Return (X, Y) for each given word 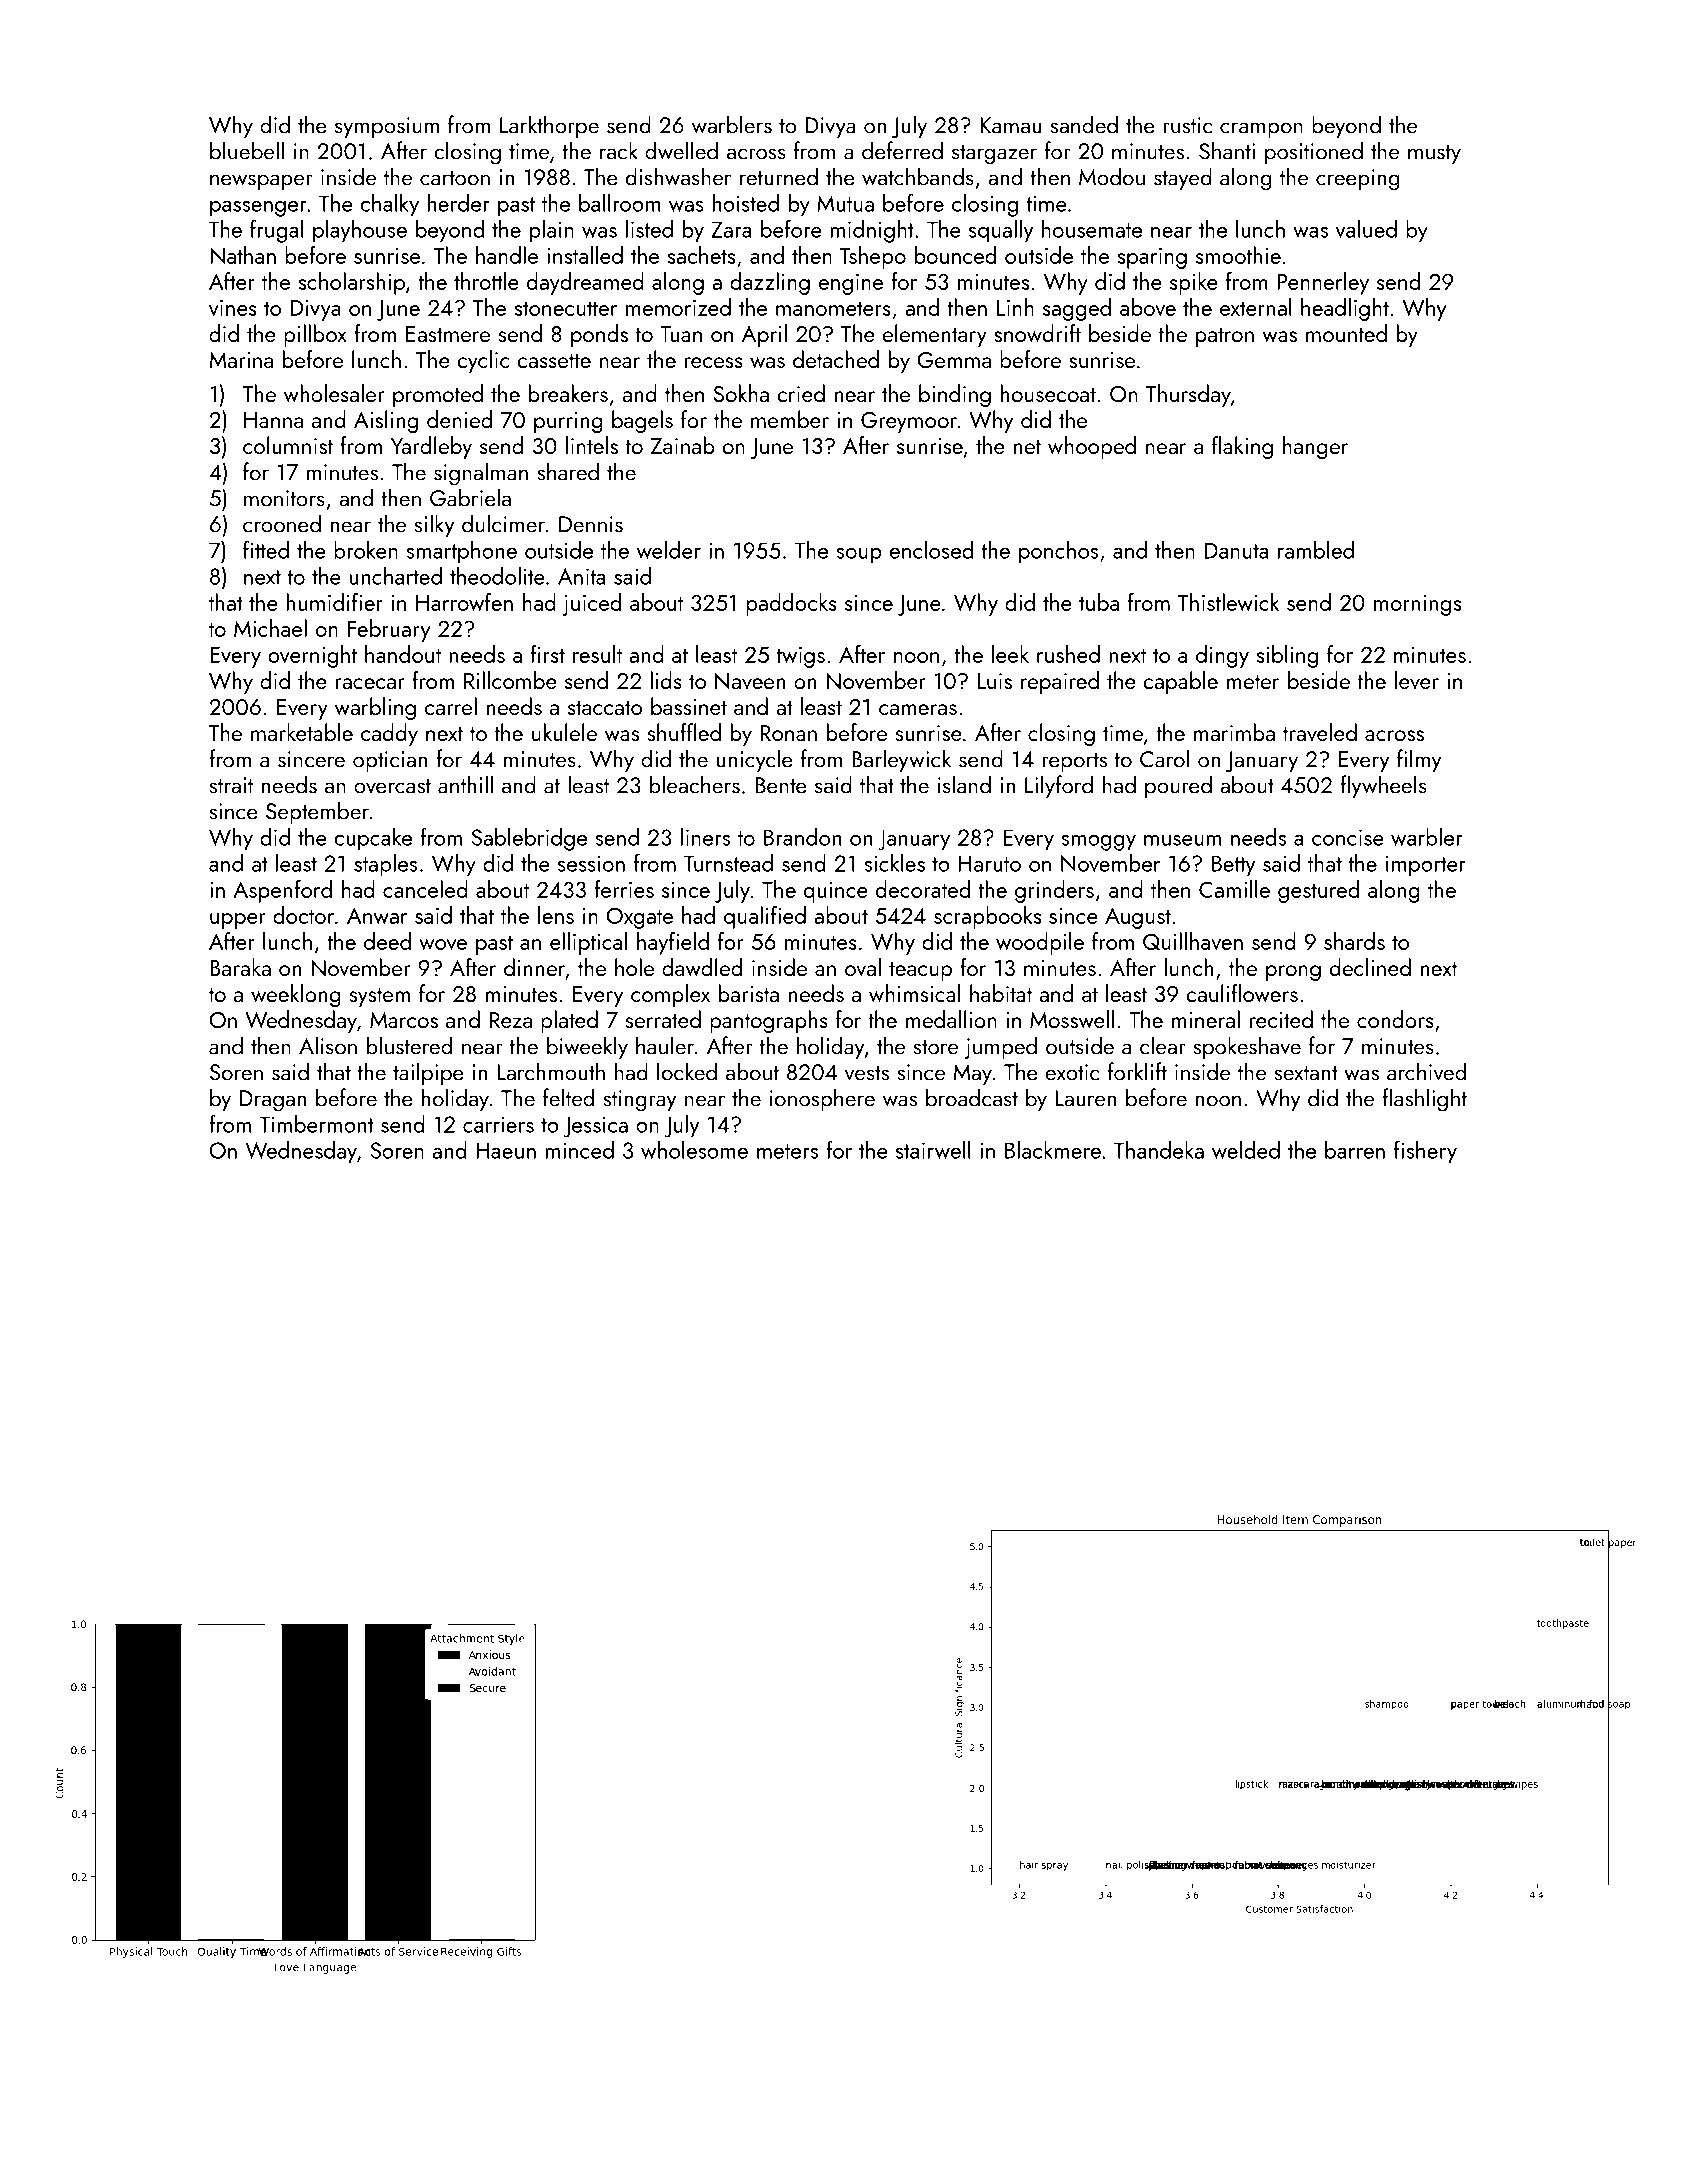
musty (1434, 154)
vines (233, 308)
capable (1180, 682)
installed (585, 255)
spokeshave (1247, 1047)
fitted (266, 549)
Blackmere (1053, 1150)
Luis (995, 681)
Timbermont (316, 1124)
